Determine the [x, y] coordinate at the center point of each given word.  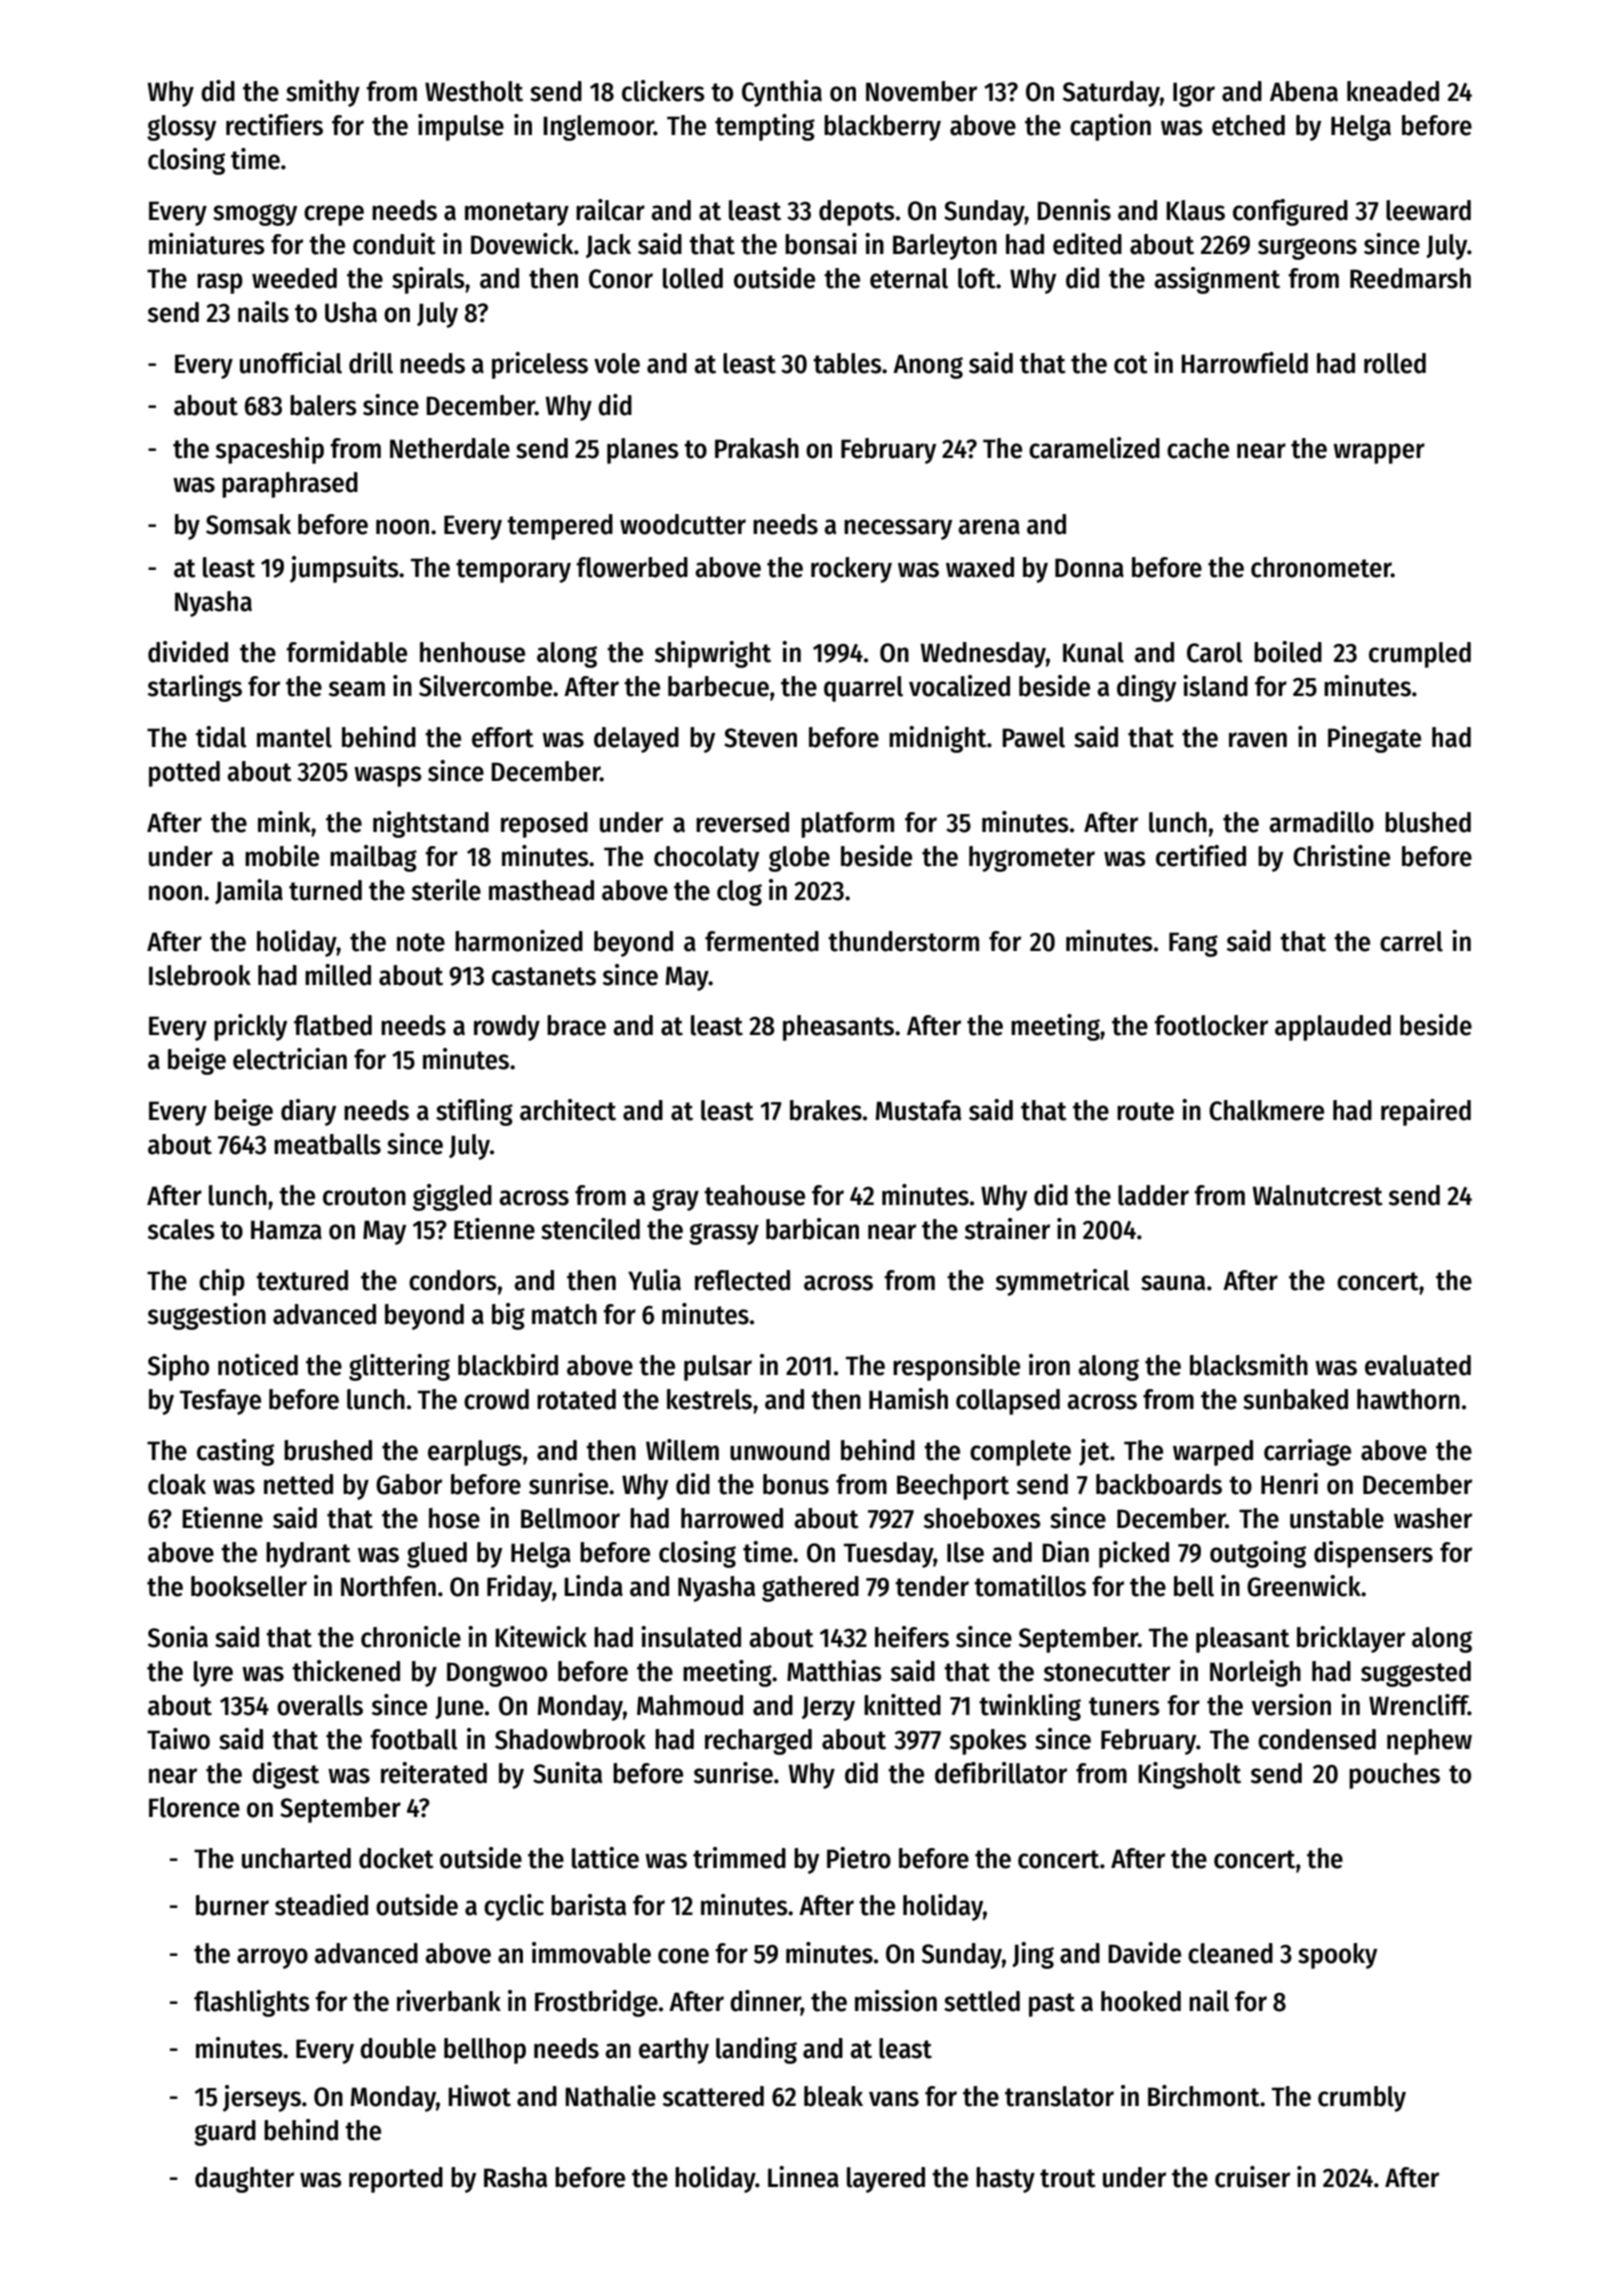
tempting [765, 127]
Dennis [1074, 210]
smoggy [255, 215]
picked [1134, 1554]
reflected [742, 1280]
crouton [364, 1196]
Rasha [515, 2177]
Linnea [803, 2177]
